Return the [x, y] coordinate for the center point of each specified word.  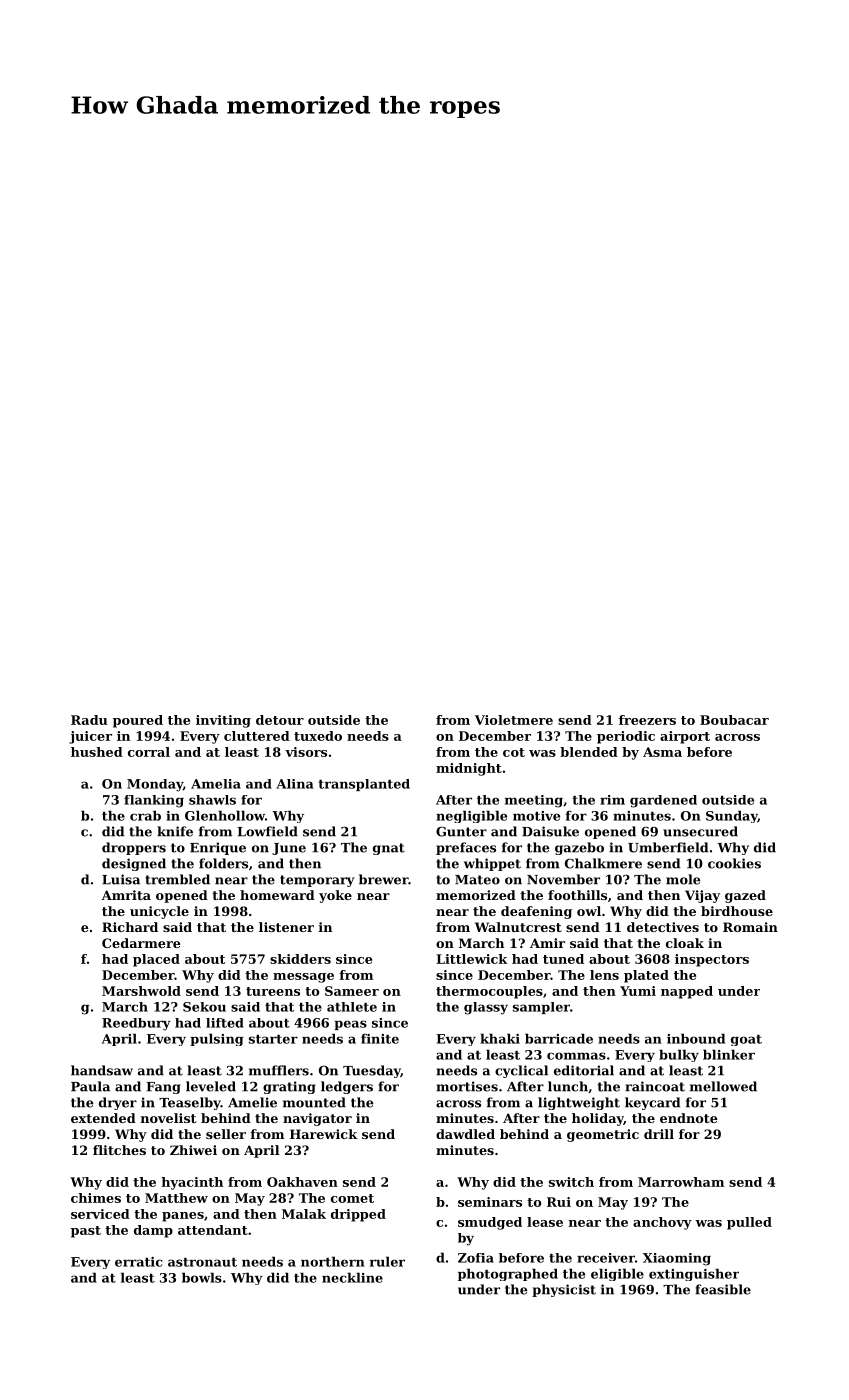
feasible [723, 1289]
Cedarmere [141, 943]
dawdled [465, 1134]
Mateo [477, 880]
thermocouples [489, 992]
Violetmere [514, 720]
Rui [559, 1202]
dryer [118, 1103]
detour [280, 720]
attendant [213, 1230]
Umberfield [668, 847]
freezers [647, 720]
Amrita [126, 895]
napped [687, 992]
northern [333, 1261]
